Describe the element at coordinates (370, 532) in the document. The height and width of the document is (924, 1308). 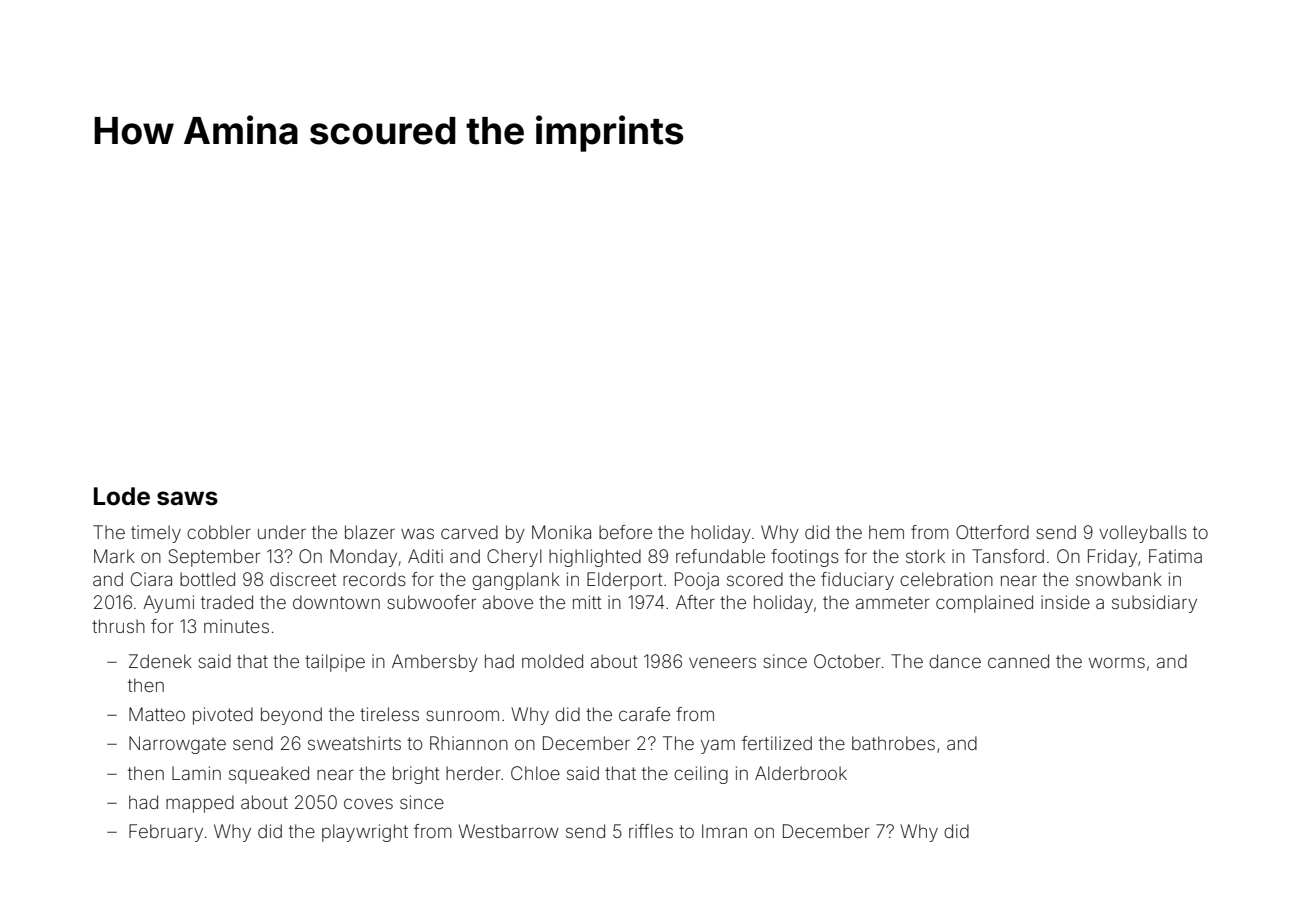
I see `blazer` at that location.
